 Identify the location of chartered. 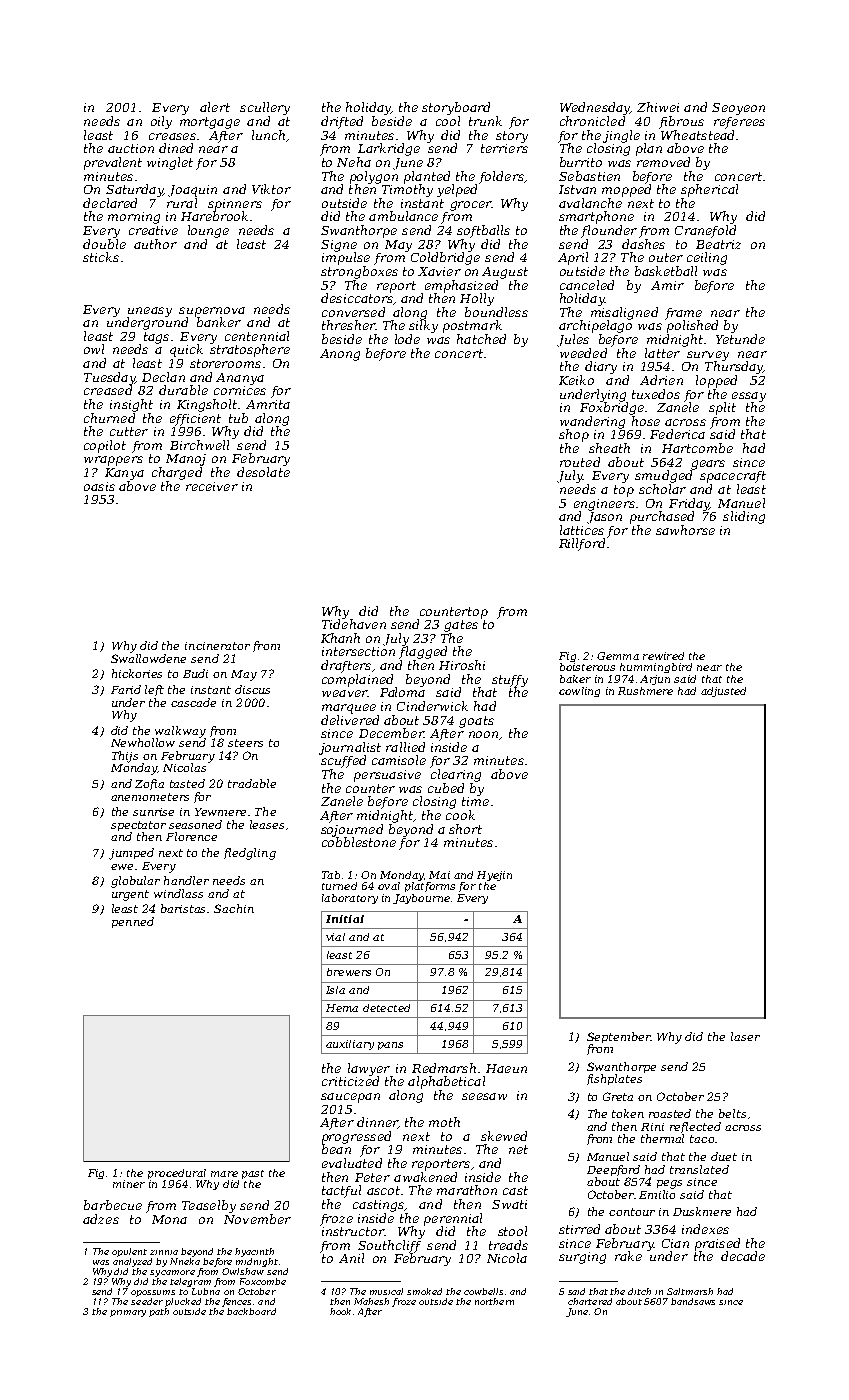
(590, 1301).
